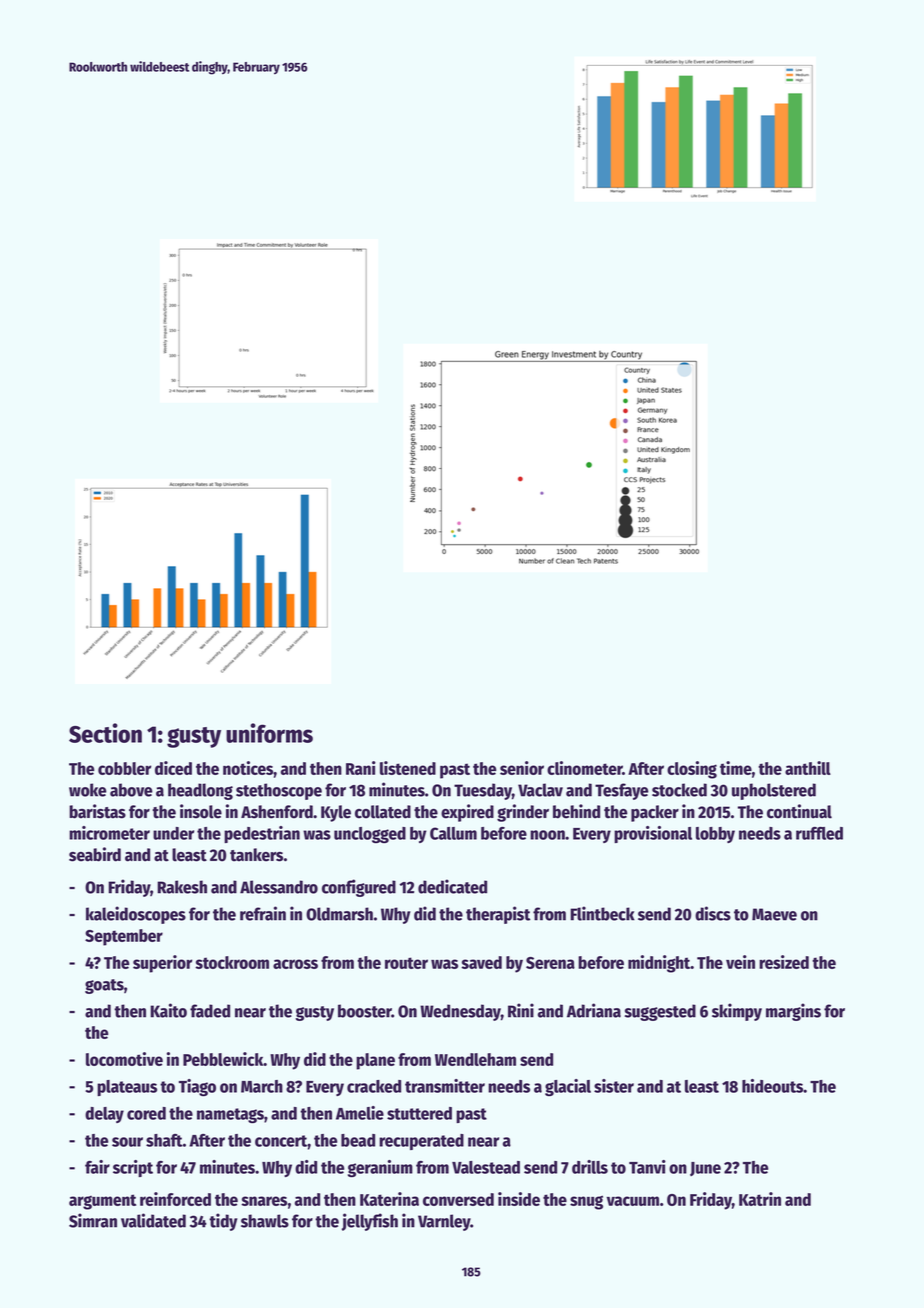 This screenshot has width=924, height=1308. I want to click on clinometer, so click(585, 768).
